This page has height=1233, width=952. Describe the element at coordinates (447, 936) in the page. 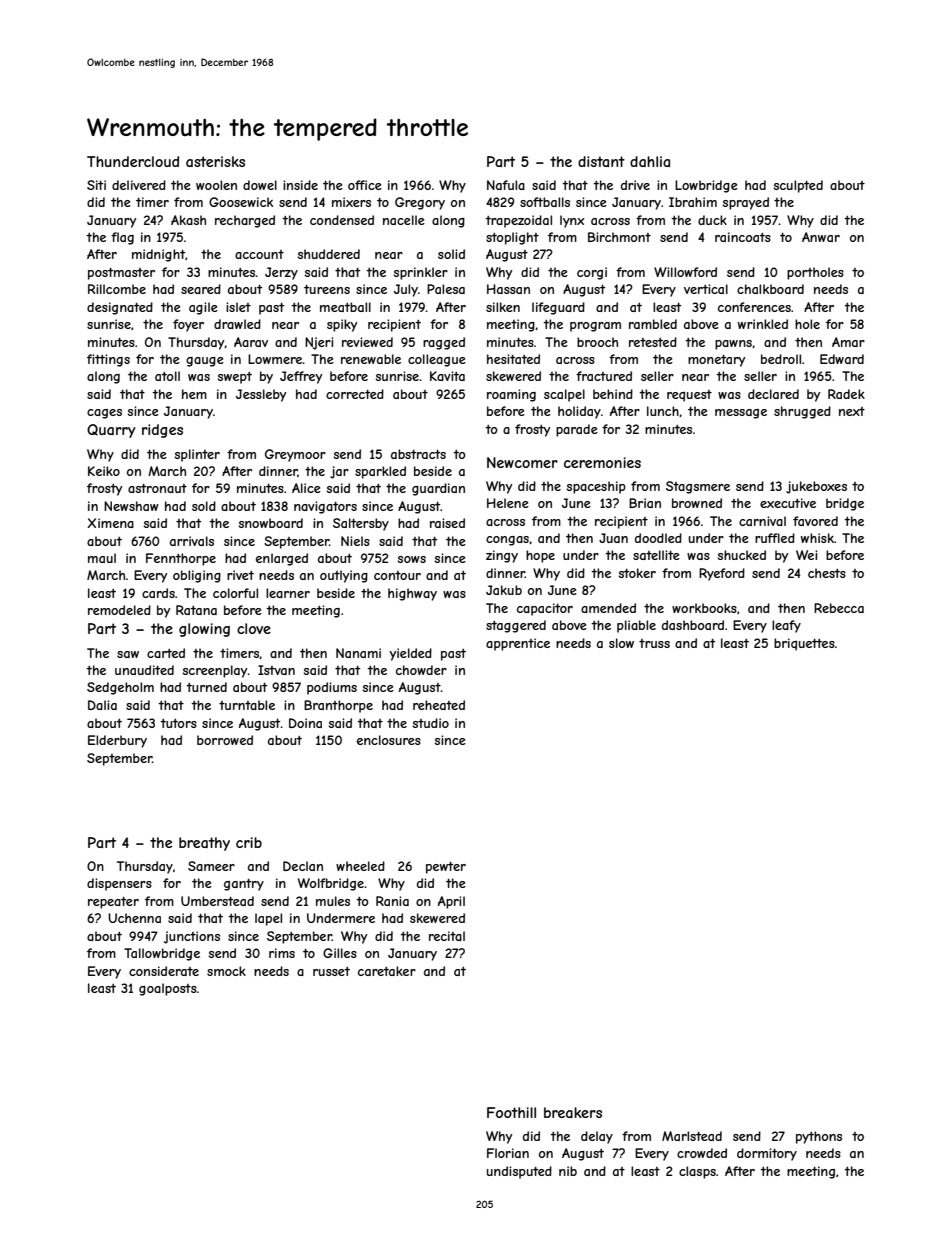

I see `recital` at that location.
